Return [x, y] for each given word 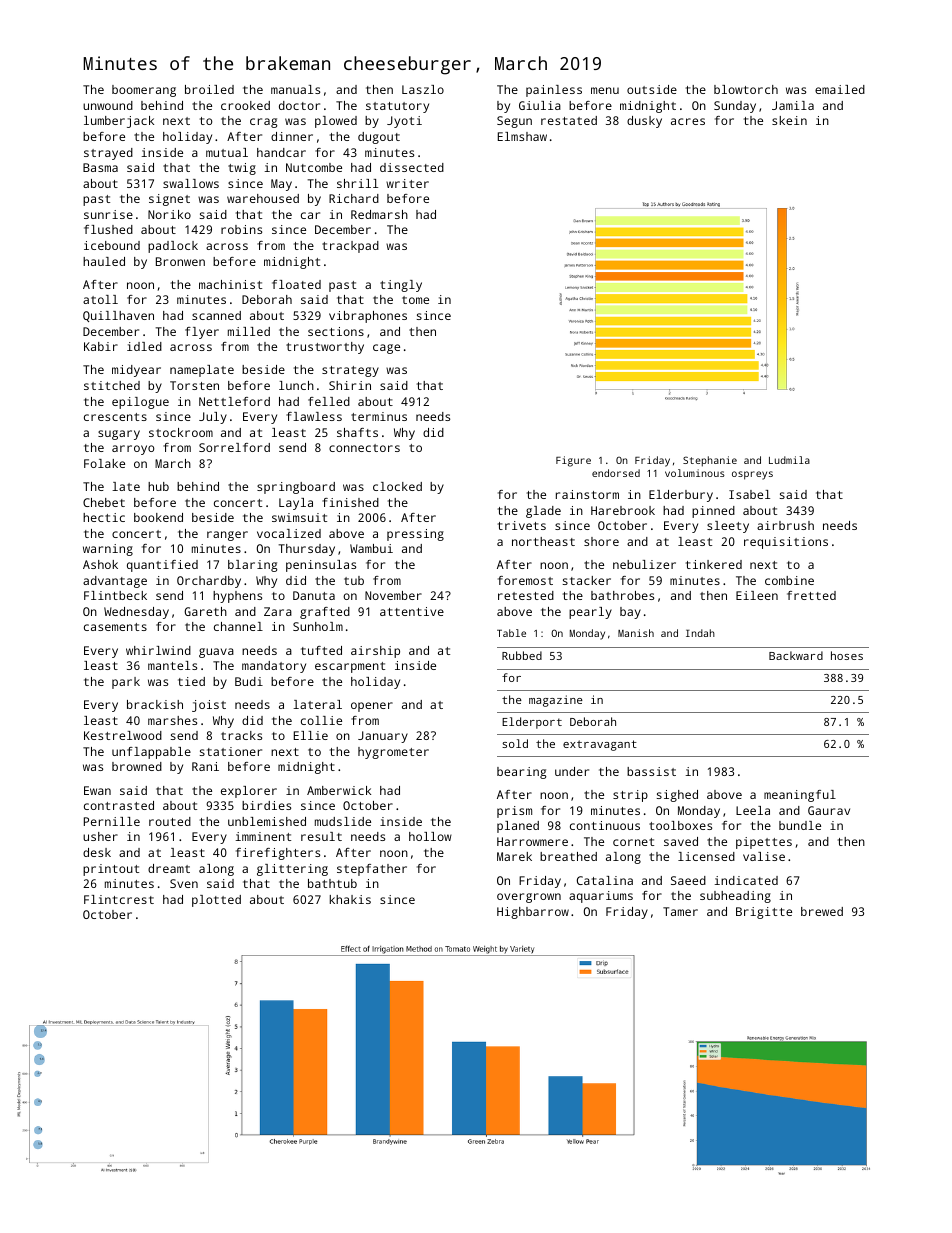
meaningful [800, 796]
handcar [281, 152]
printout [111, 870]
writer [407, 183]
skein [789, 120]
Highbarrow [533, 913]
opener [372, 707]
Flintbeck [115, 595]
